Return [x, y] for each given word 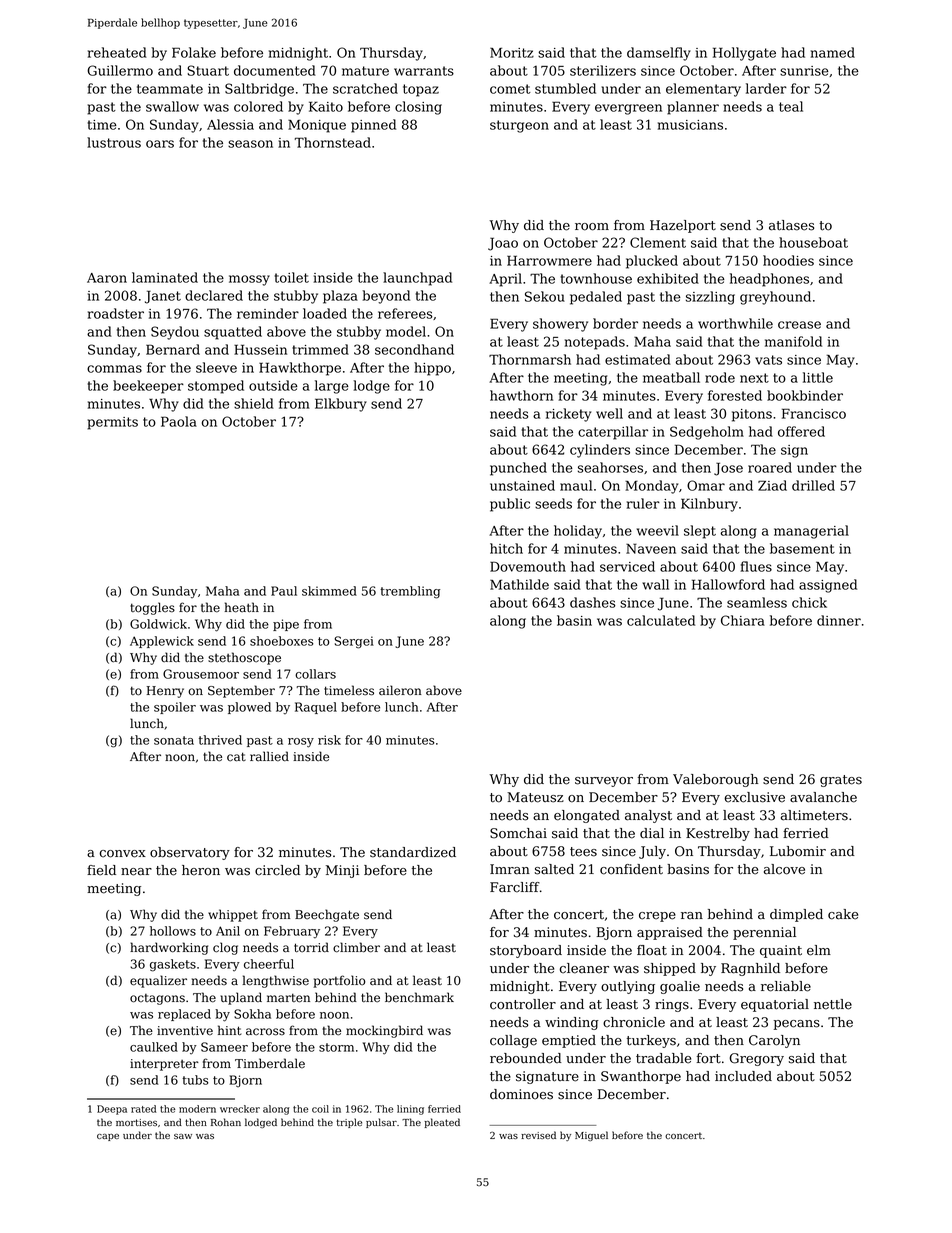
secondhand [414, 349]
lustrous [114, 142]
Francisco [814, 413]
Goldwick [158, 624]
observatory [190, 853]
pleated [442, 1123]
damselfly [659, 54]
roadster [116, 313]
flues [756, 566]
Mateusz [535, 797]
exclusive [754, 797]
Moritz [512, 52]
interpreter [164, 1065]
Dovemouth [528, 566]
